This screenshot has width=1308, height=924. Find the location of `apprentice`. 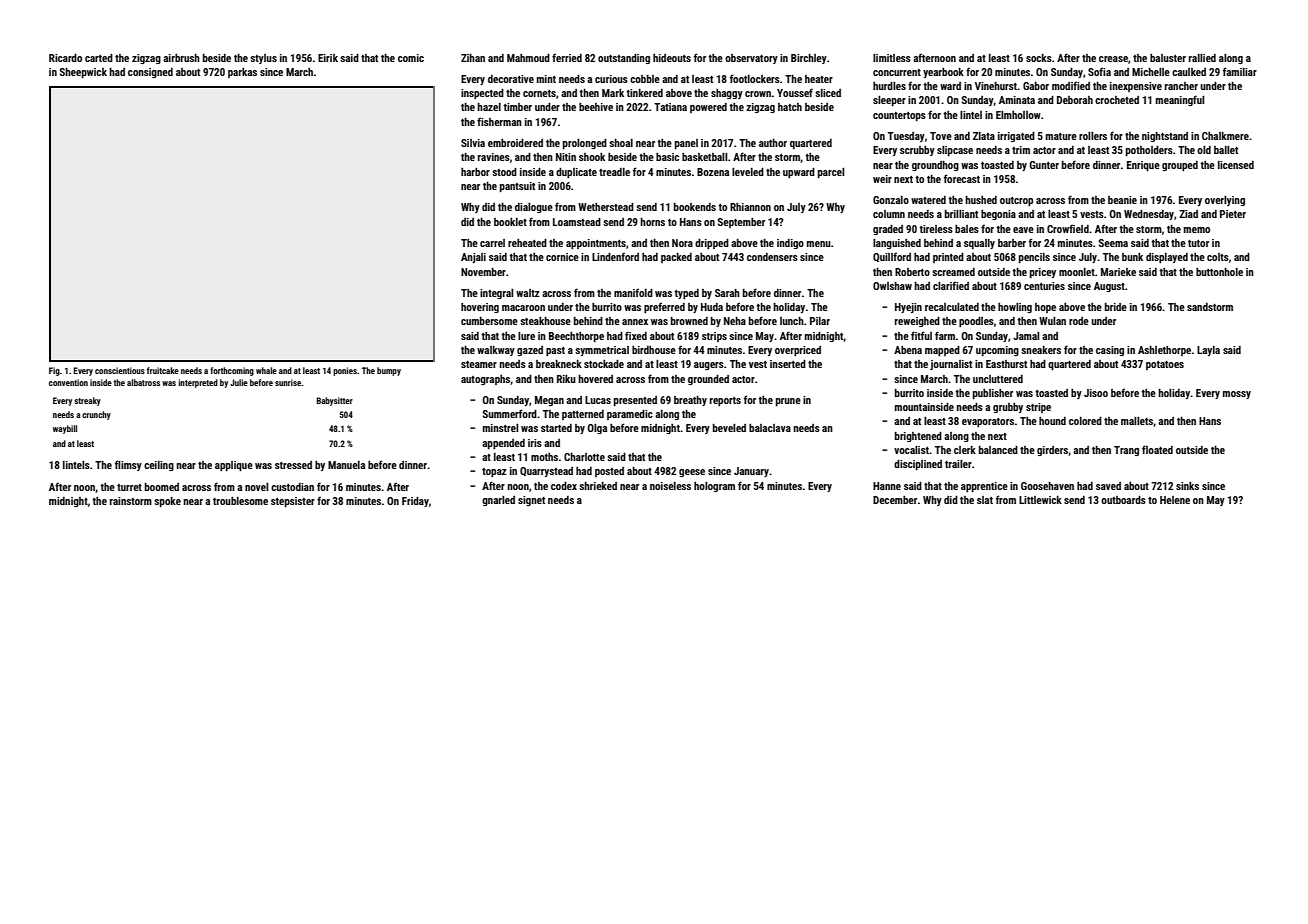

apprentice is located at coordinates (984, 487).
